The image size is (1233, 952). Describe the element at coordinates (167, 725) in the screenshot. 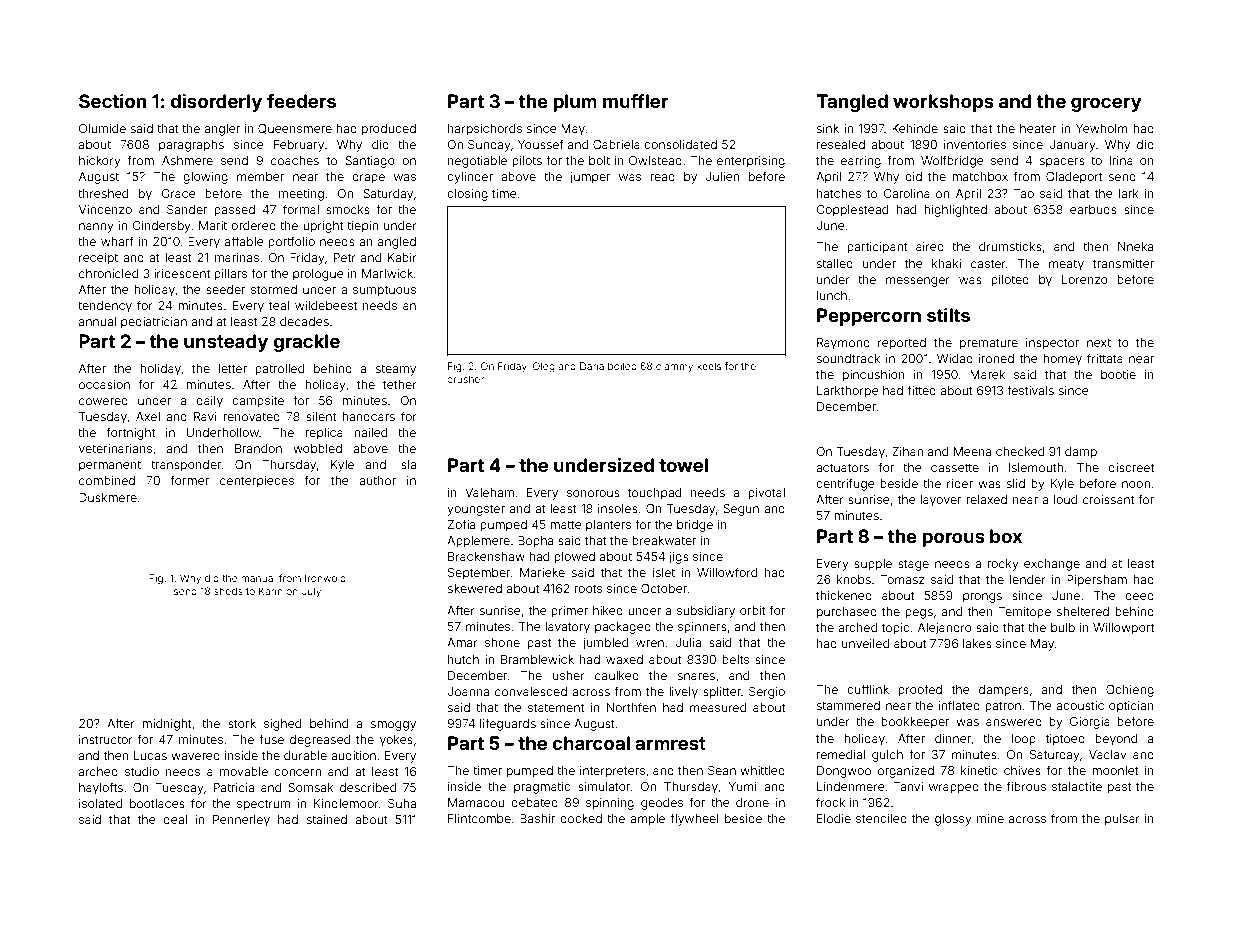

I see `midnight` at that location.
